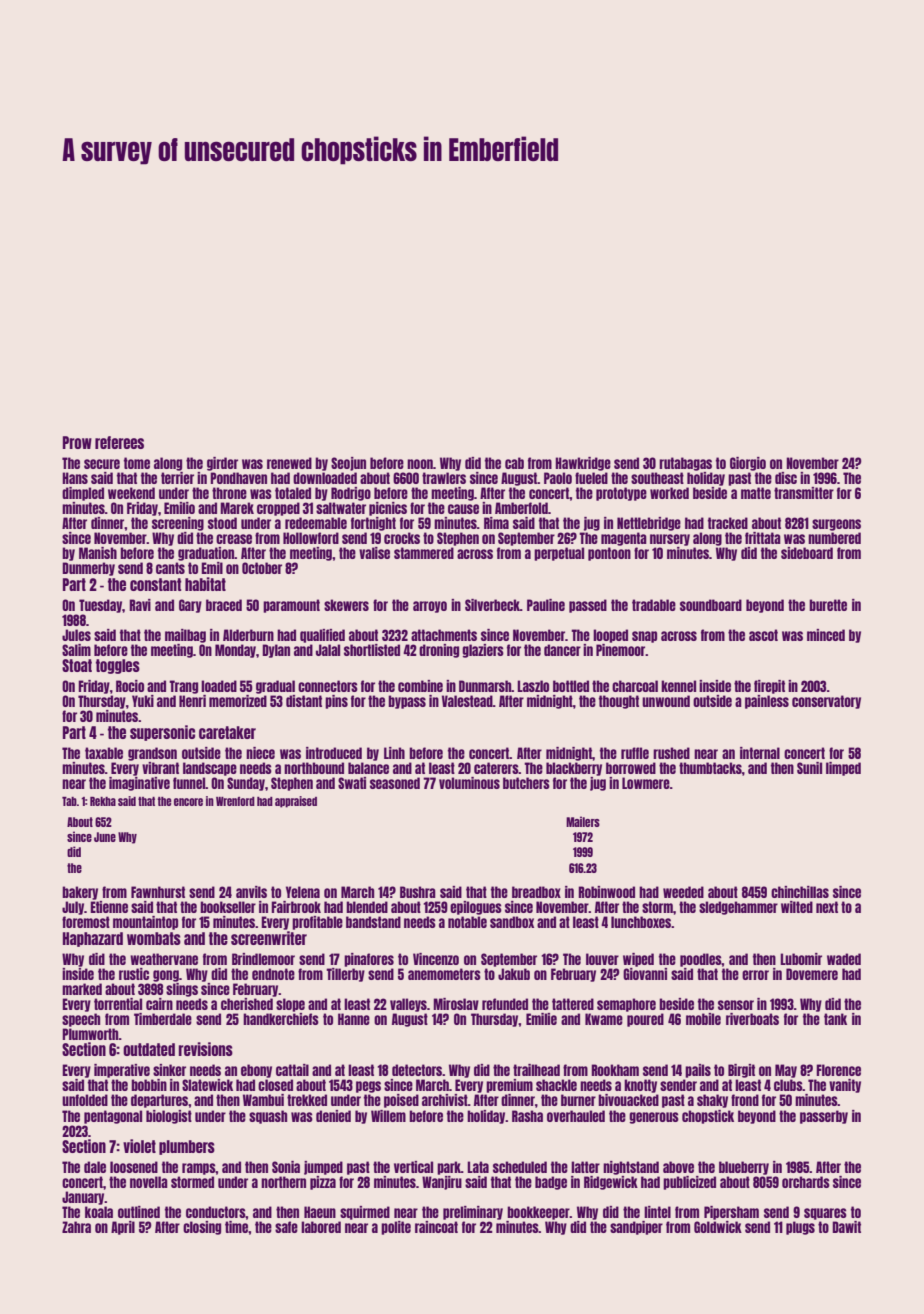 The height and width of the screenshot is (1314, 924). Describe the element at coordinates (291, 606) in the screenshot. I see `paramount` at that location.
